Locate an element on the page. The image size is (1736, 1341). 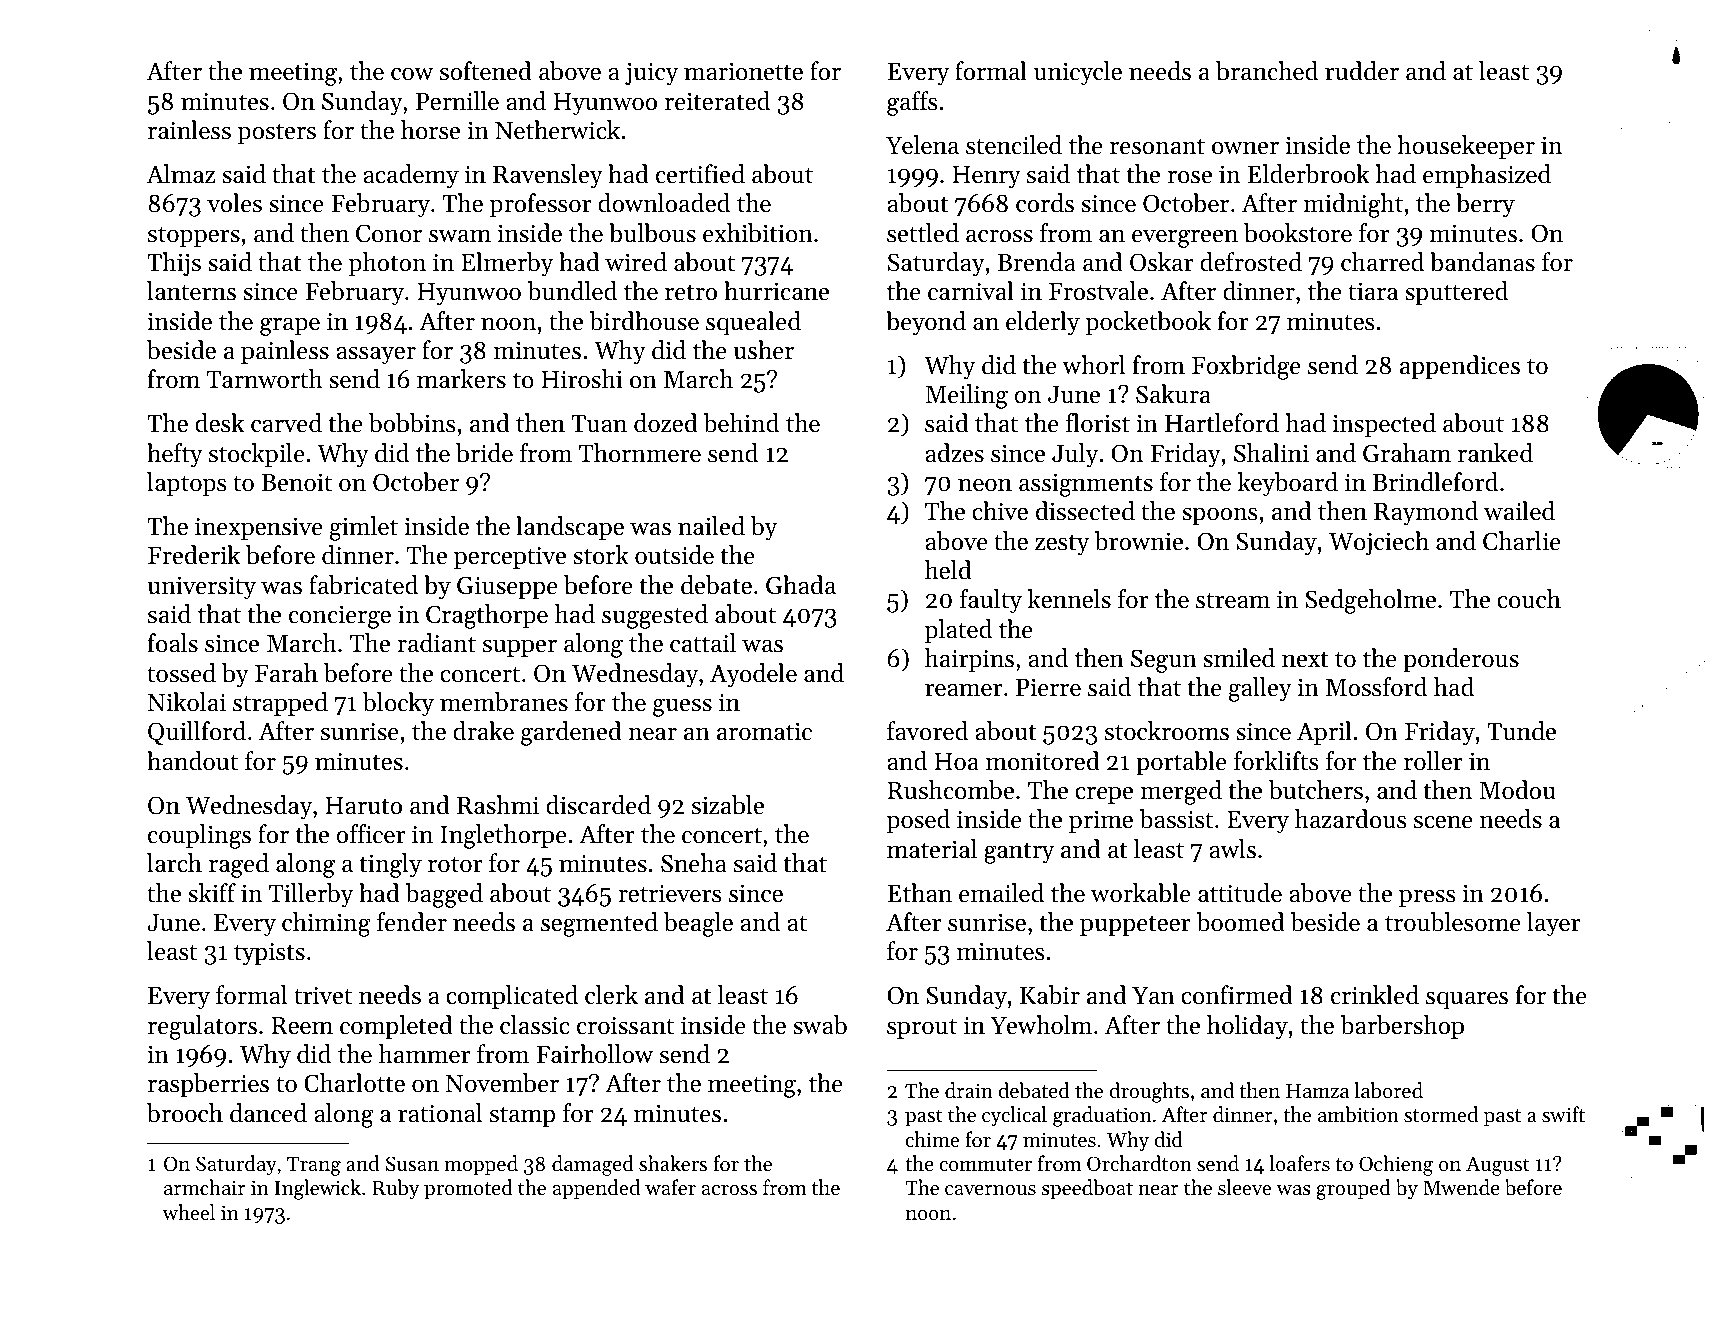
larch is located at coordinates (174, 863).
